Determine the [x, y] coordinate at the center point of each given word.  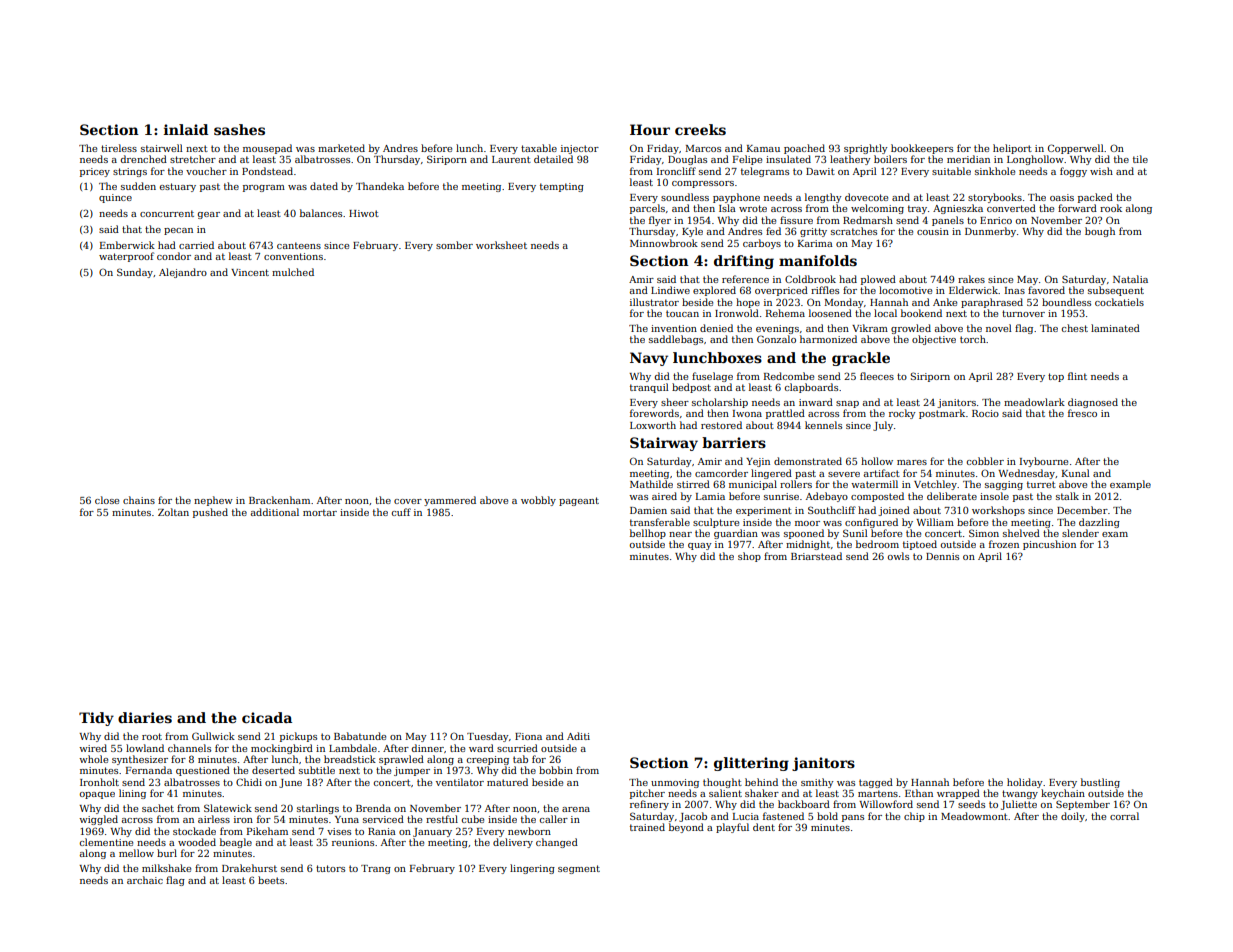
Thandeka [380, 186]
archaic [145, 880]
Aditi [578, 736]
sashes [239, 129]
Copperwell [1076, 149]
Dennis [942, 556]
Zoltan [173, 512]
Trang [376, 869]
